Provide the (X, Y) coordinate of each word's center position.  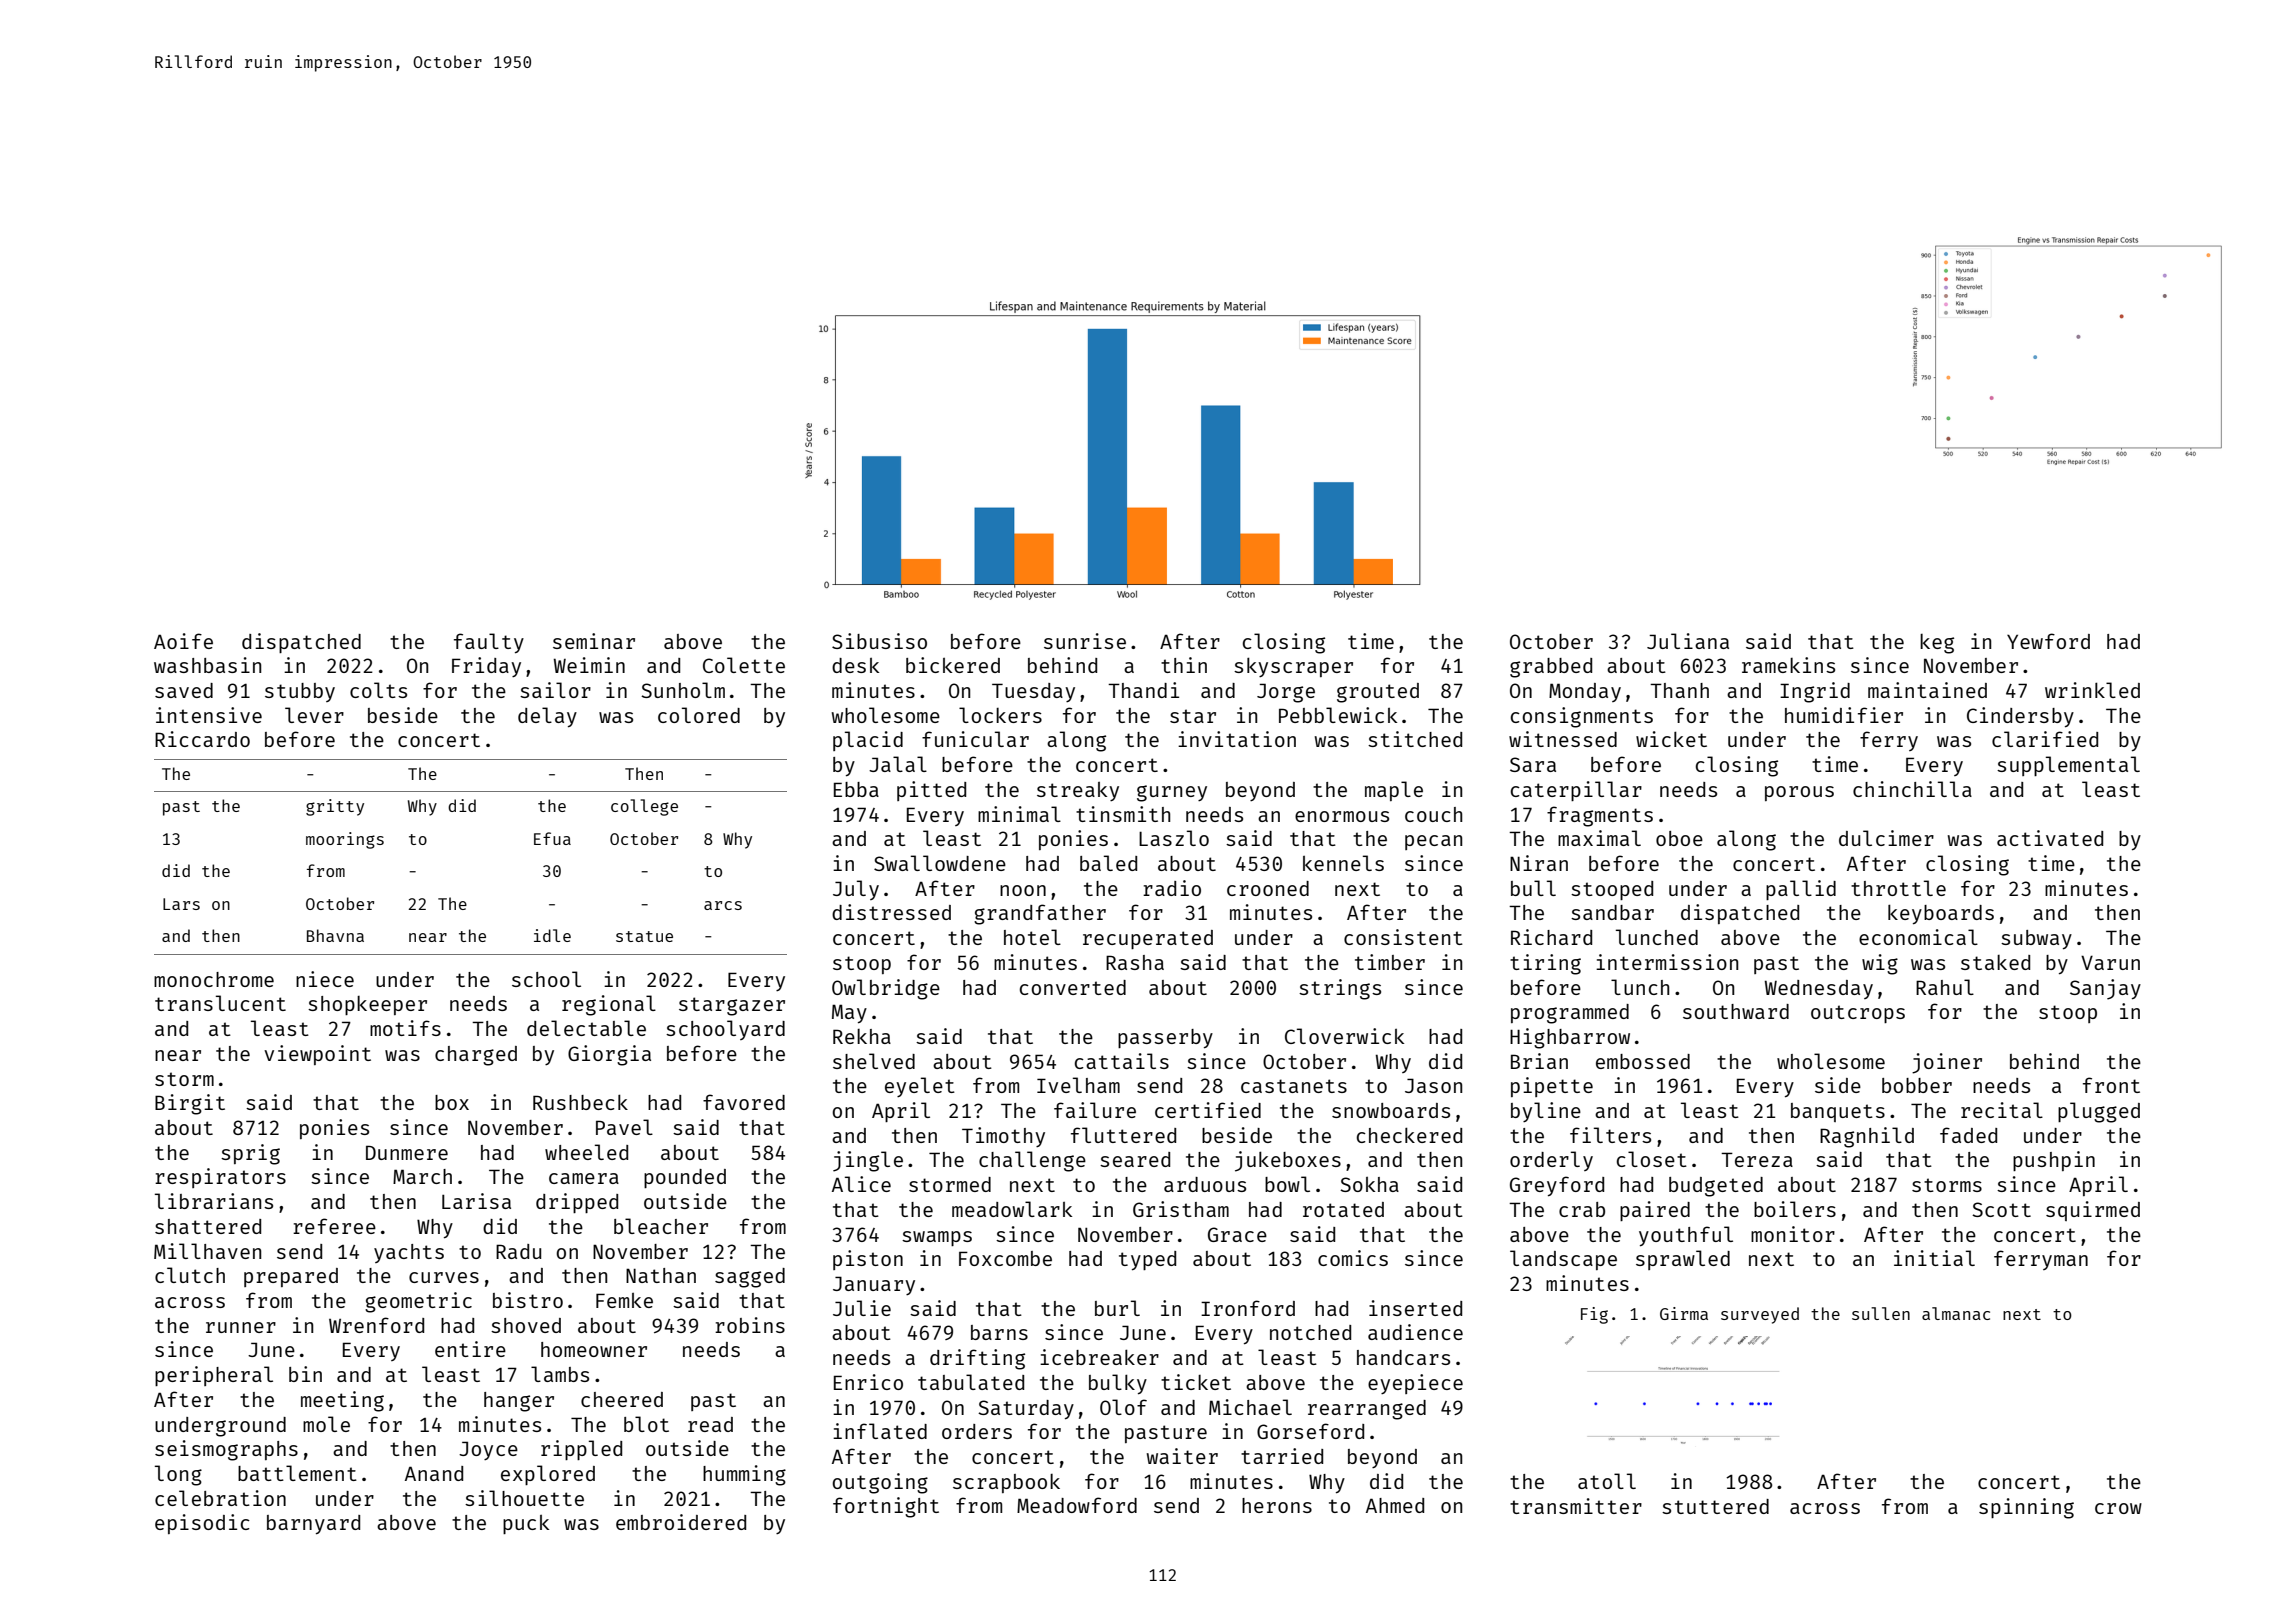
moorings (345, 840)
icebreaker (1099, 1357)
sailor (555, 690)
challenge (1032, 1161)
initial (1934, 1258)
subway (2036, 940)
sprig (250, 1154)
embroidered (681, 1522)
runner (241, 1327)
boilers (1795, 1209)
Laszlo (1174, 838)
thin (1184, 665)
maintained (1927, 690)
